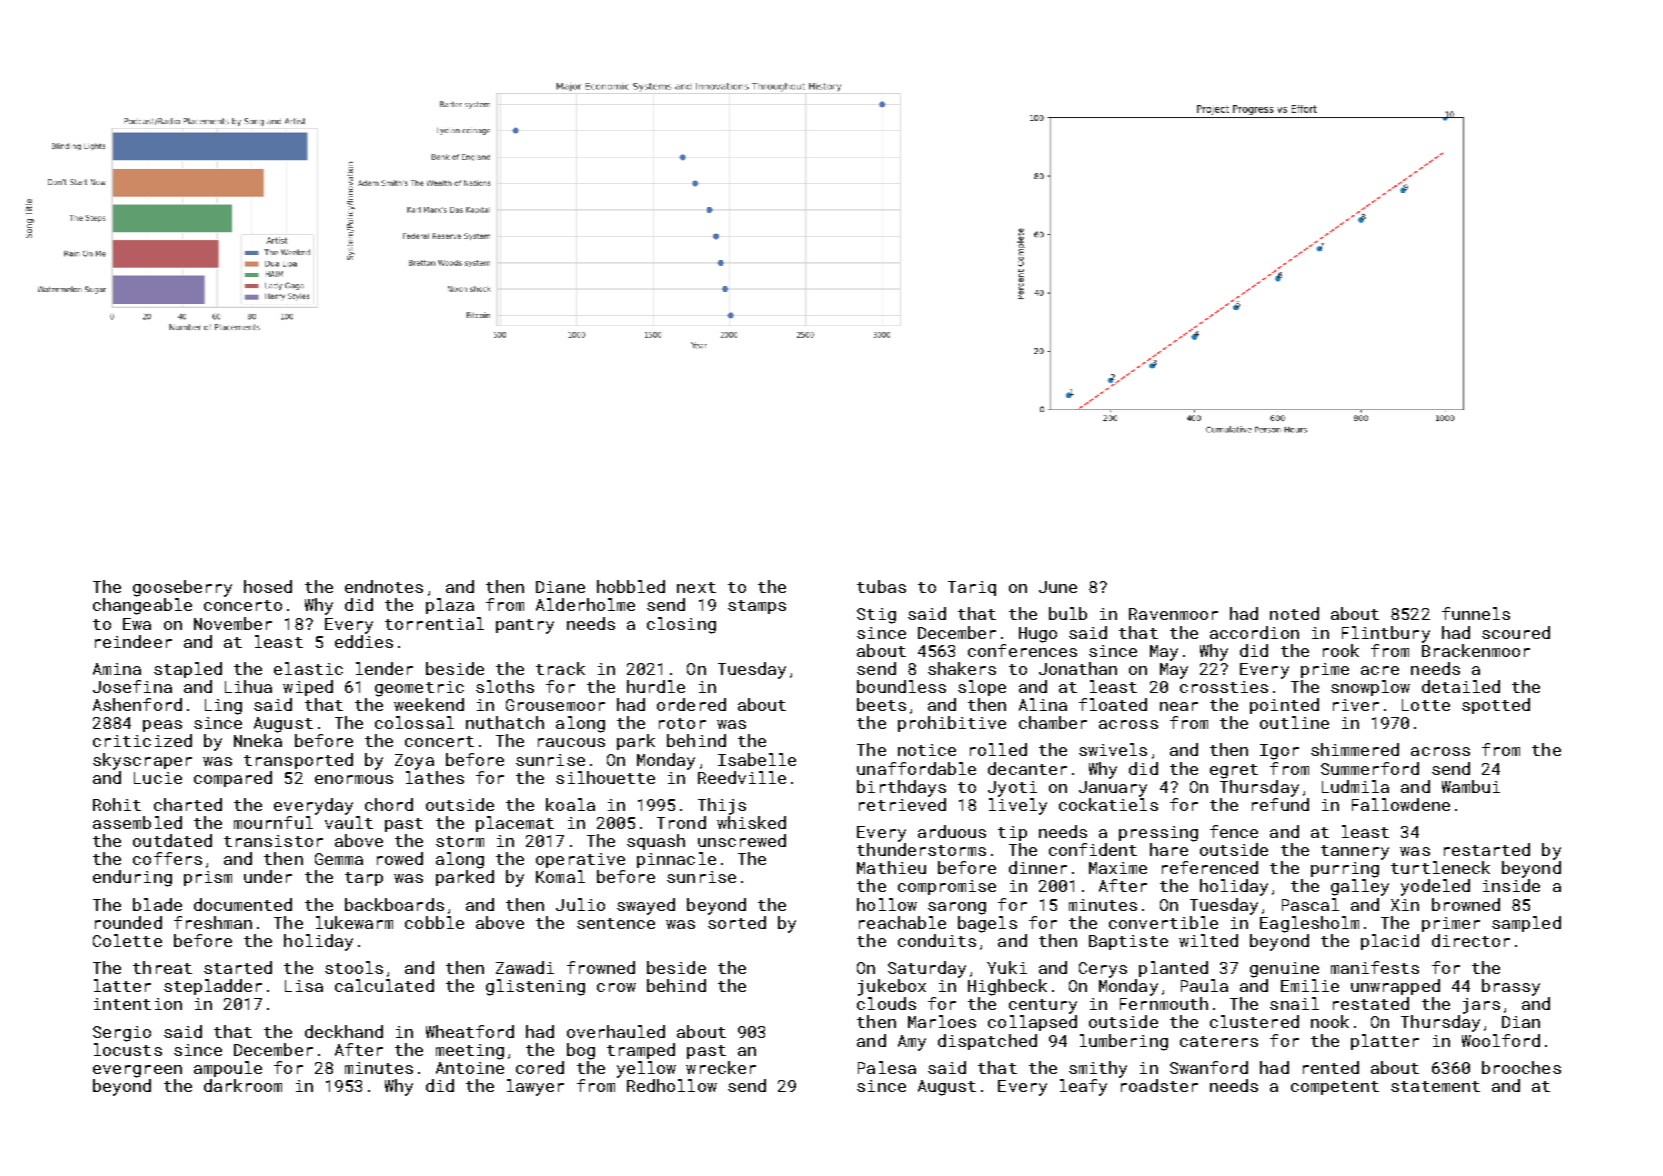  I want to click on outdated, so click(172, 840).
